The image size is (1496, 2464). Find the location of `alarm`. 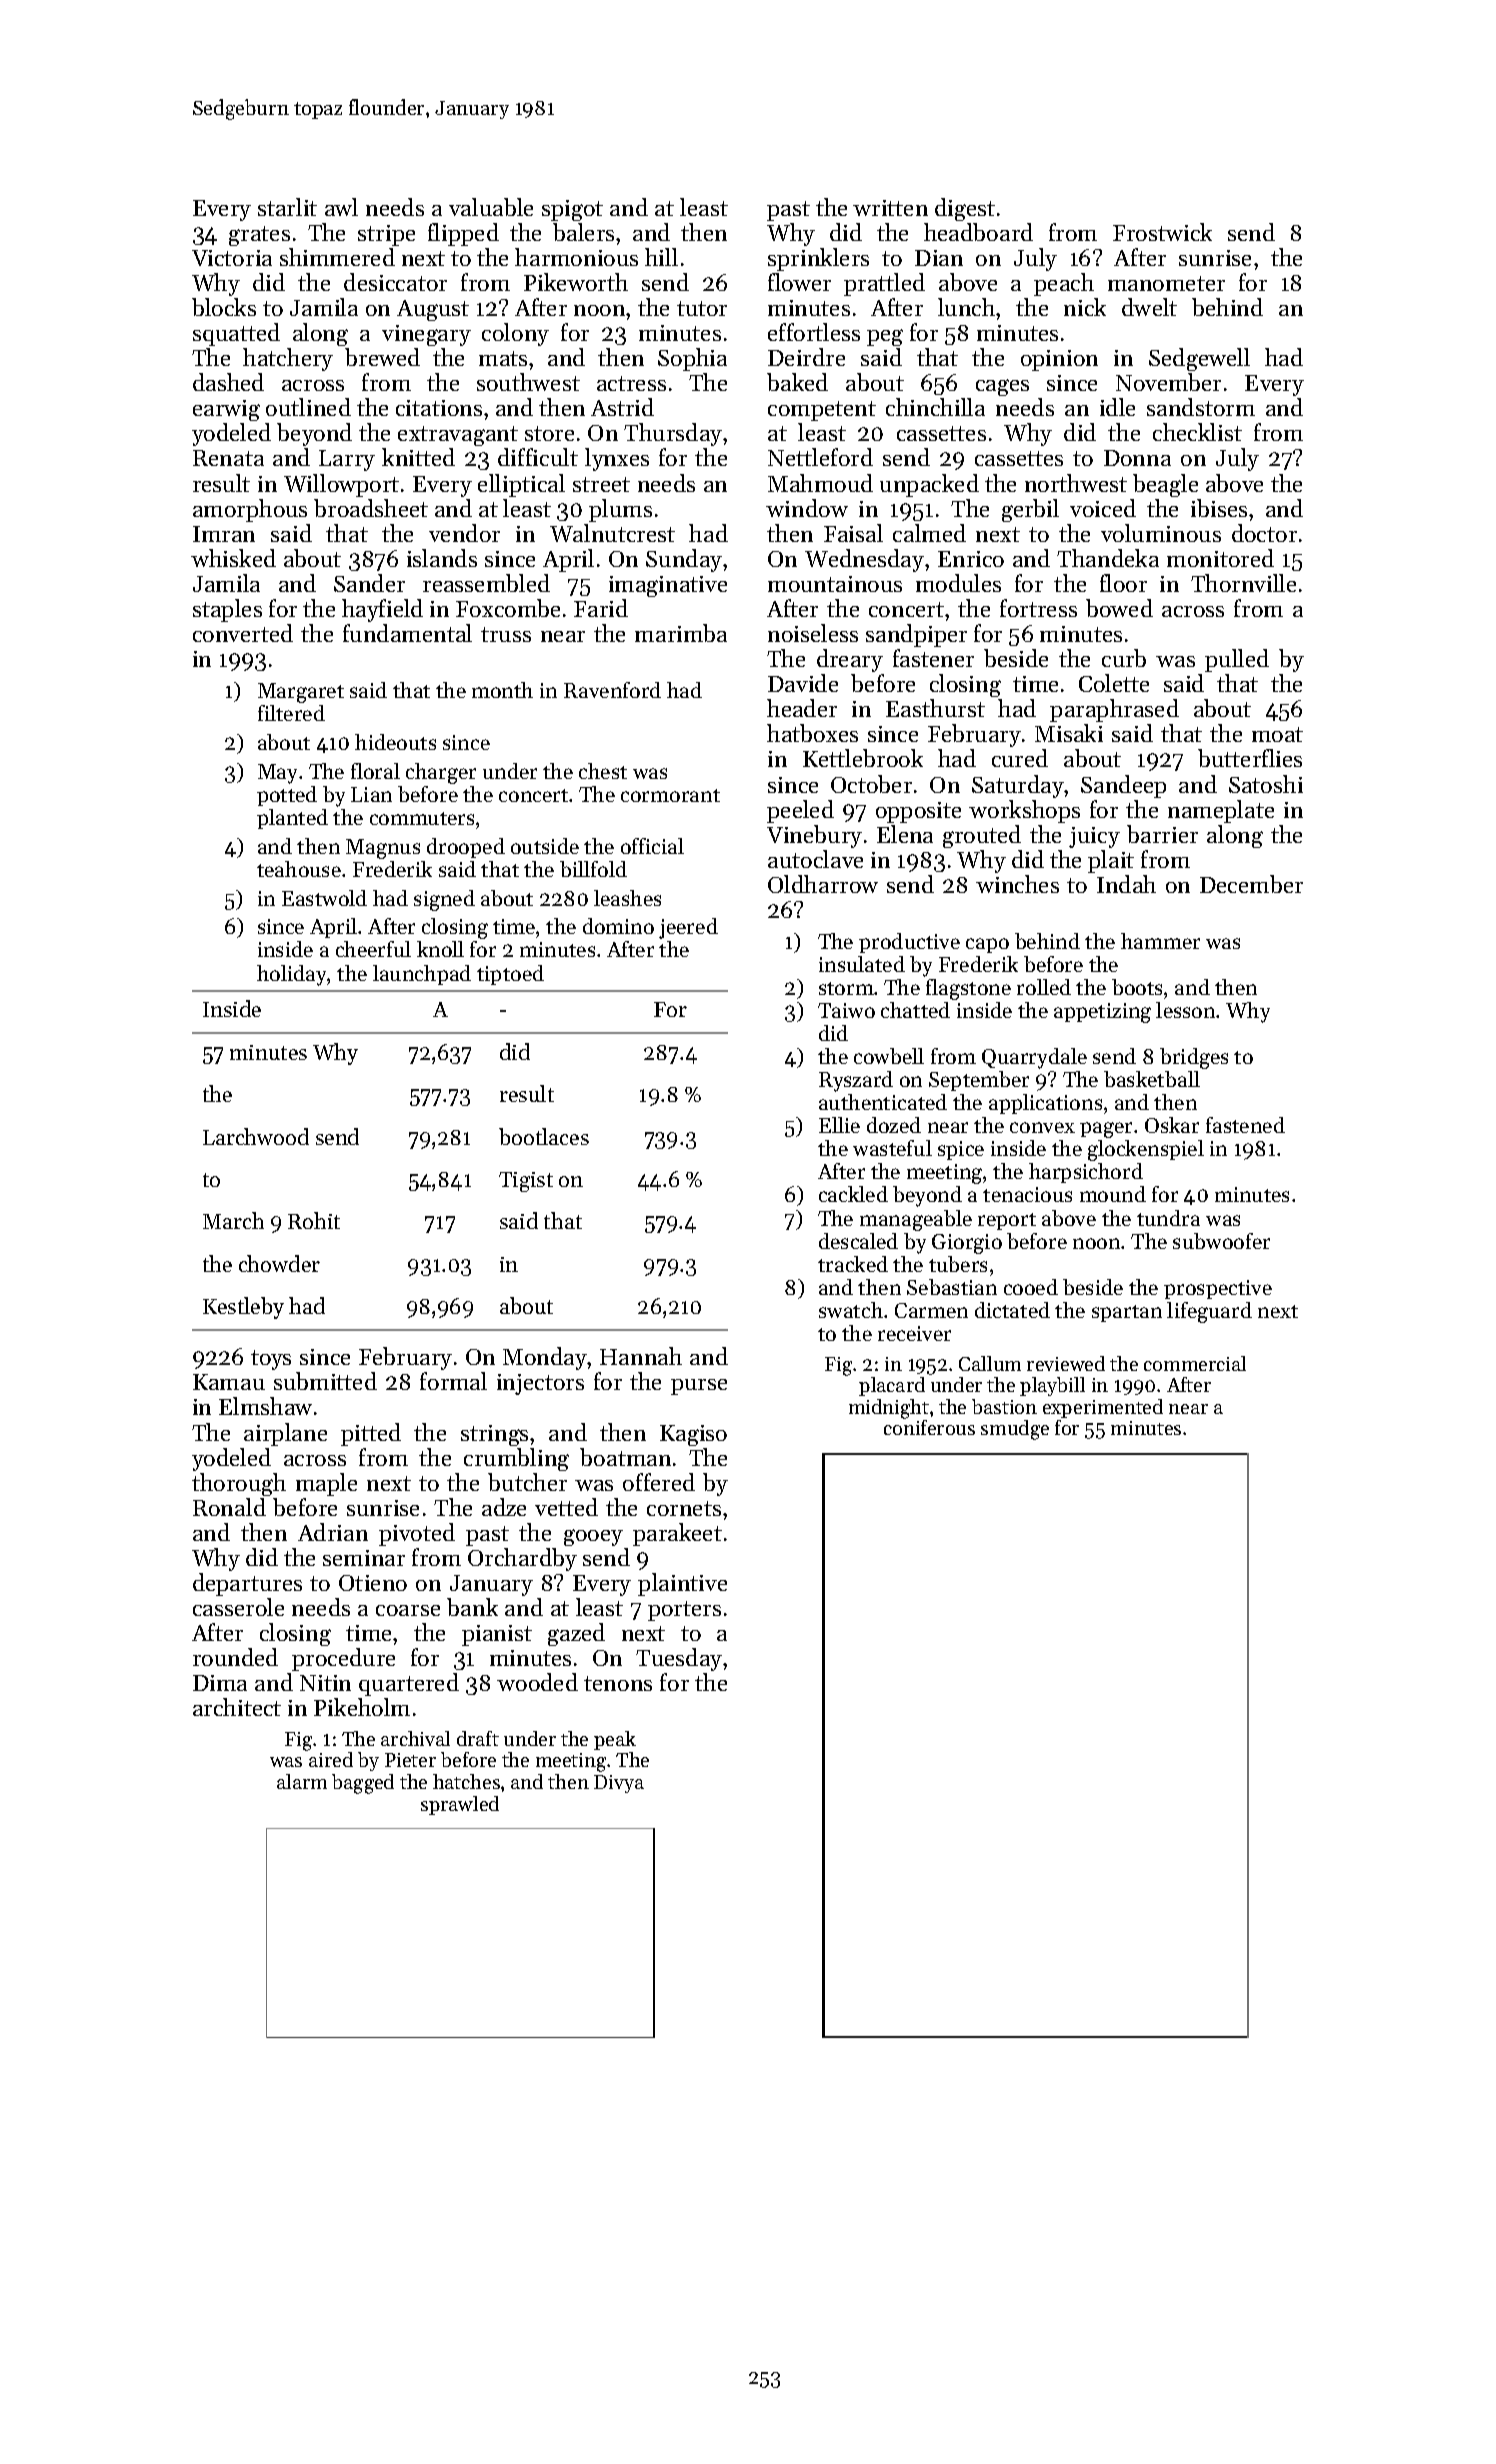

alarm is located at coordinates (302, 1781).
